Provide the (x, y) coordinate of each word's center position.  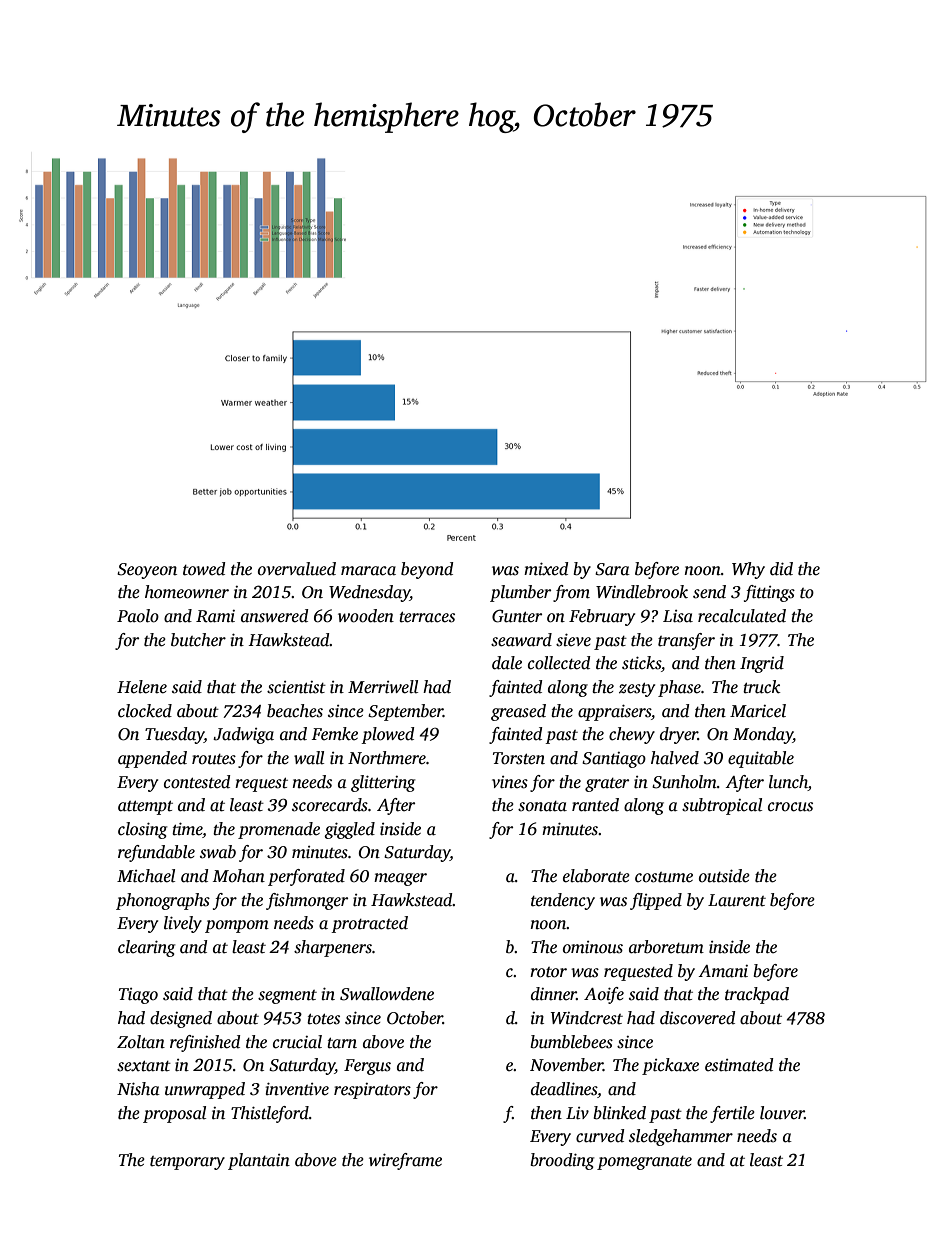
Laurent (737, 900)
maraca (368, 571)
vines (510, 782)
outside (724, 876)
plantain (259, 1161)
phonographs (163, 901)
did (781, 569)
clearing (146, 948)
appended (152, 759)
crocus (790, 807)
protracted (369, 924)
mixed (546, 569)
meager (400, 879)
